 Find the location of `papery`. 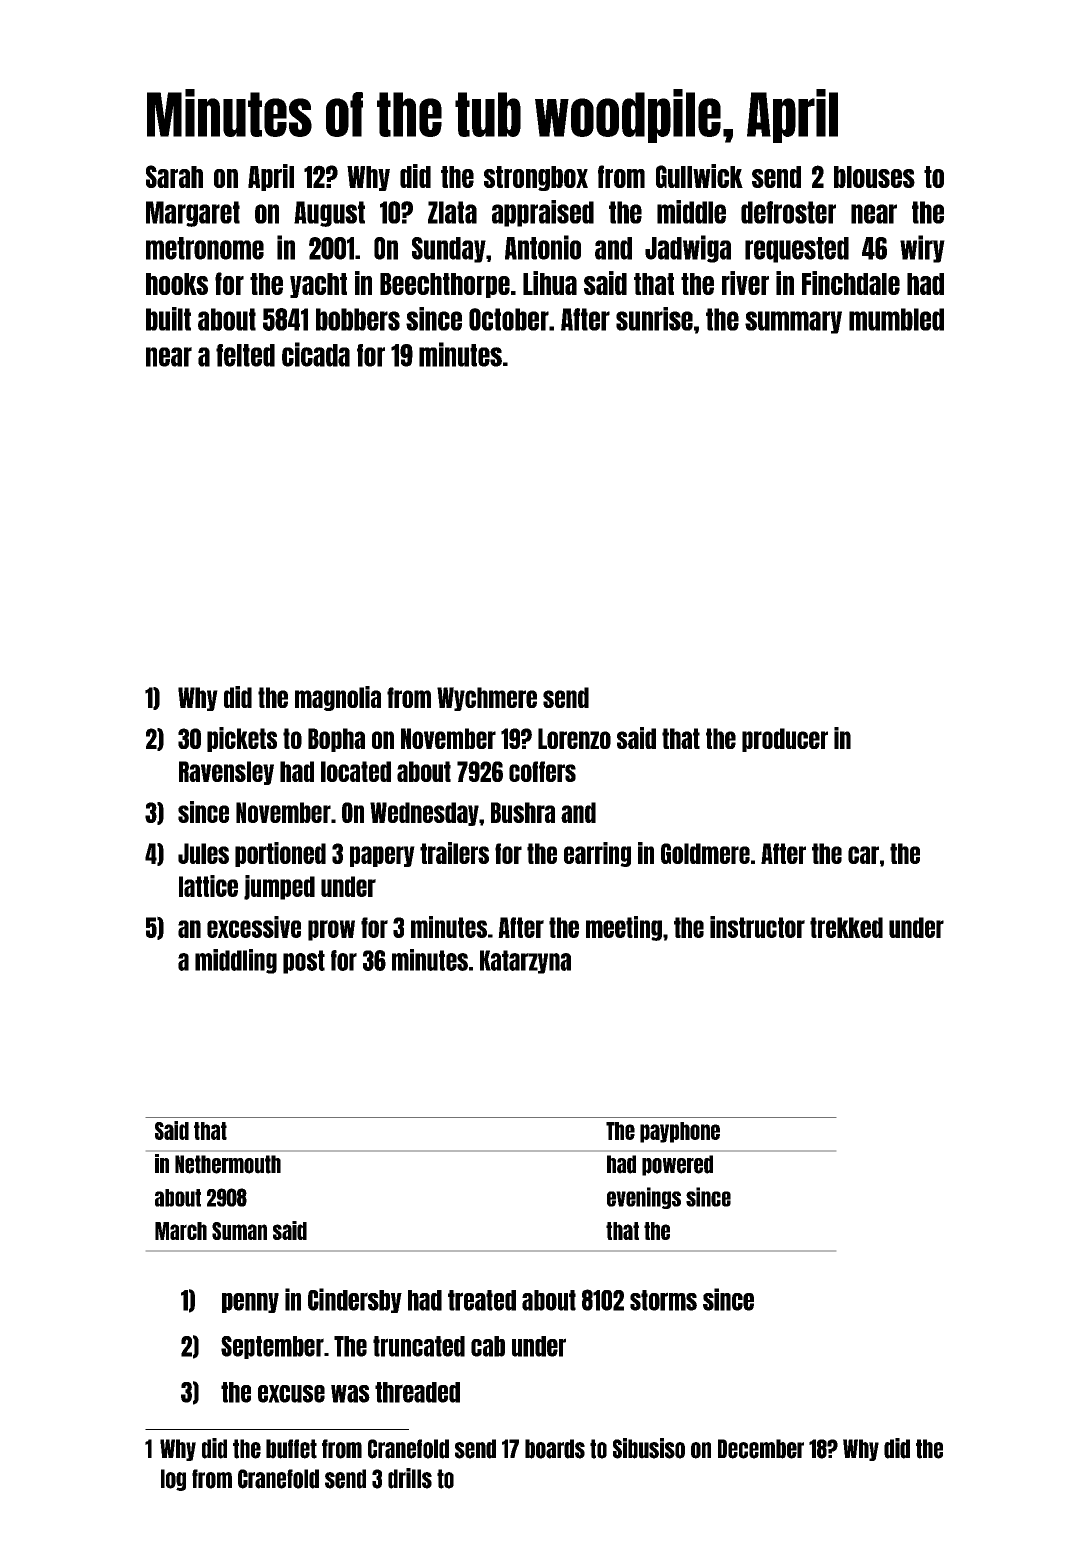

papery is located at coordinates (382, 856).
